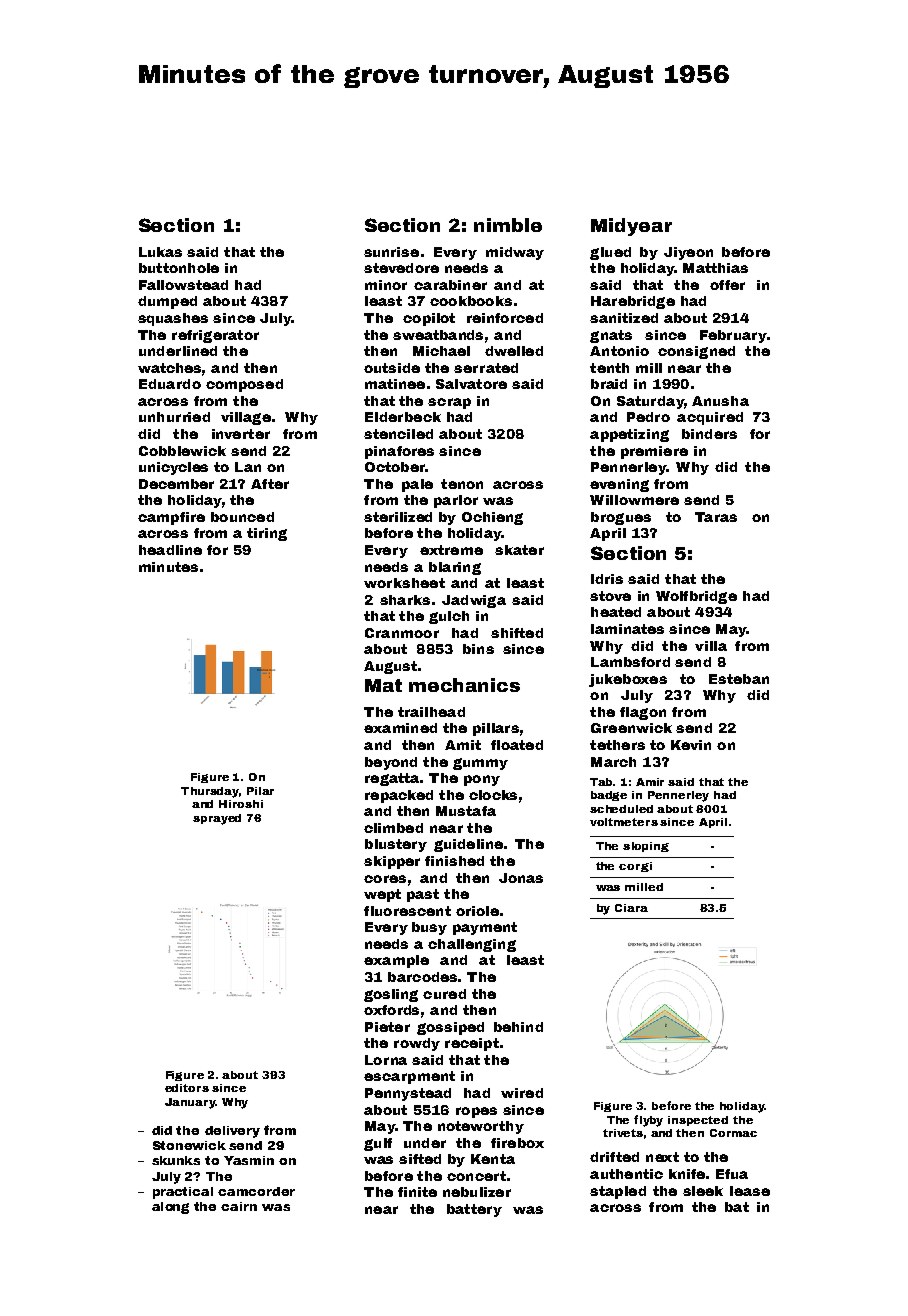  Describe the element at coordinates (646, 847) in the screenshot. I see `sloping` at that location.
